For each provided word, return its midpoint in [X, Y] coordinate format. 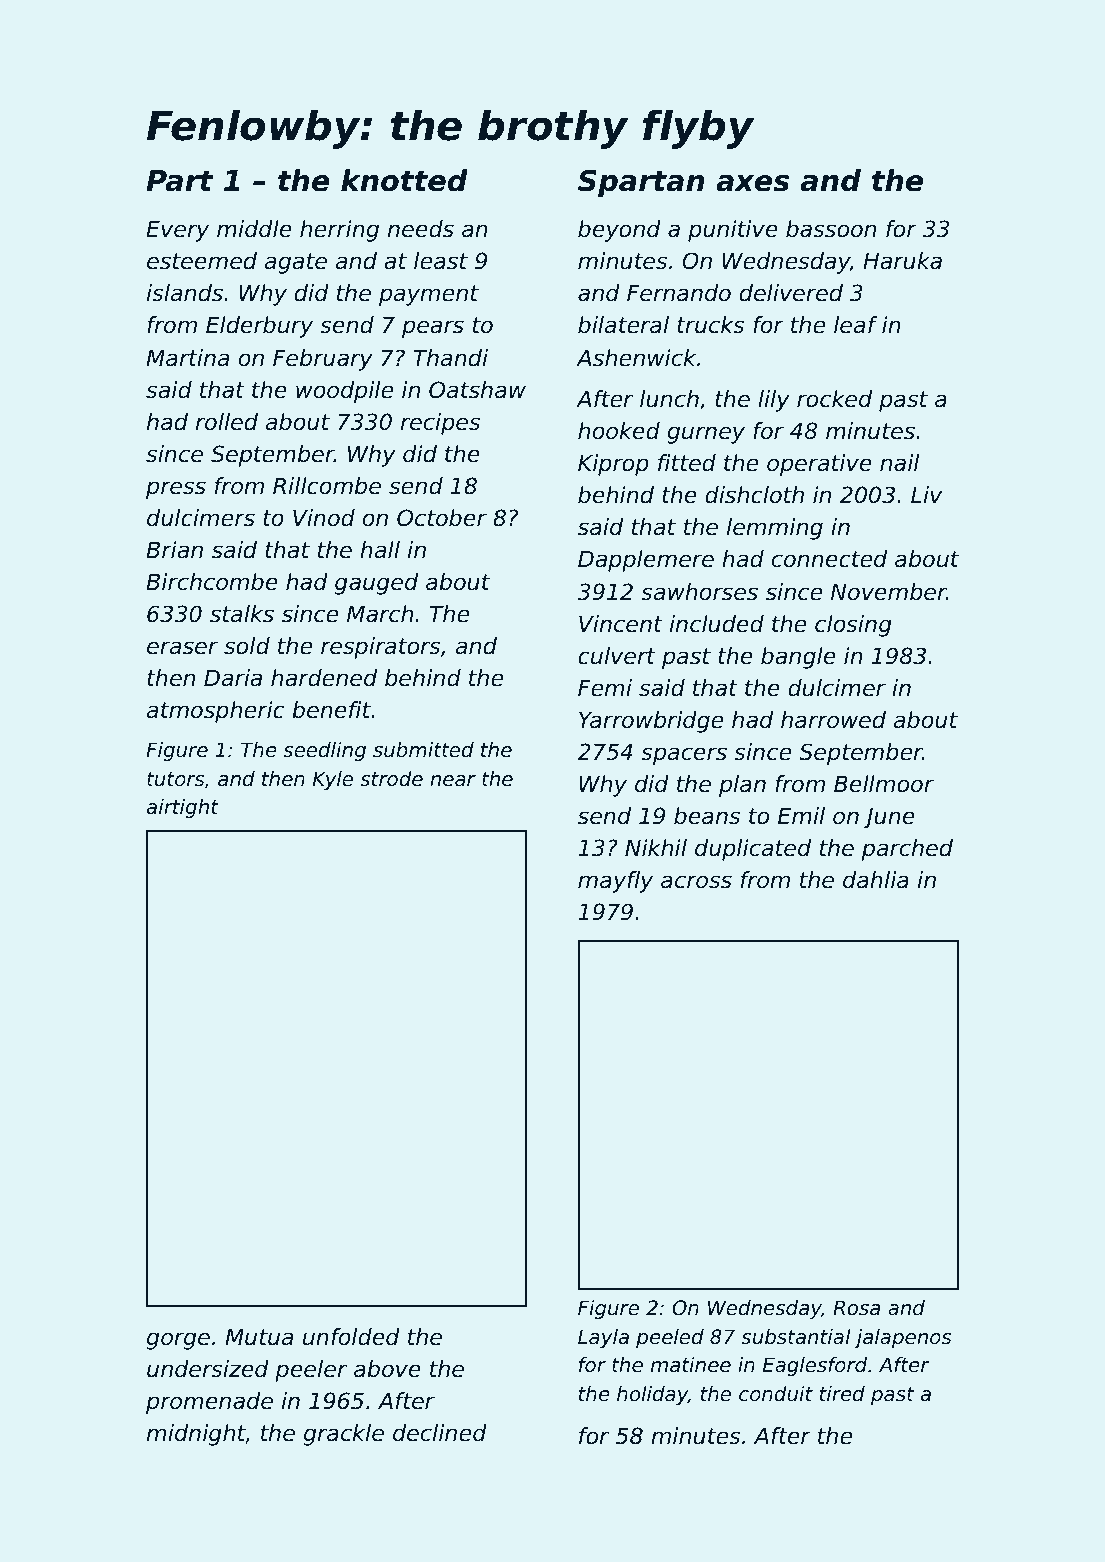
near [453, 781]
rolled [227, 422]
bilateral [623, 325]
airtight [183, 808]
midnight [196, 1435]
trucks [711, 325]
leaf [856, 325]
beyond [619, 231]
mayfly [615, 882]
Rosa [856, 1308]
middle [254, 229]
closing [853, 626]
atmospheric [216, 712]
